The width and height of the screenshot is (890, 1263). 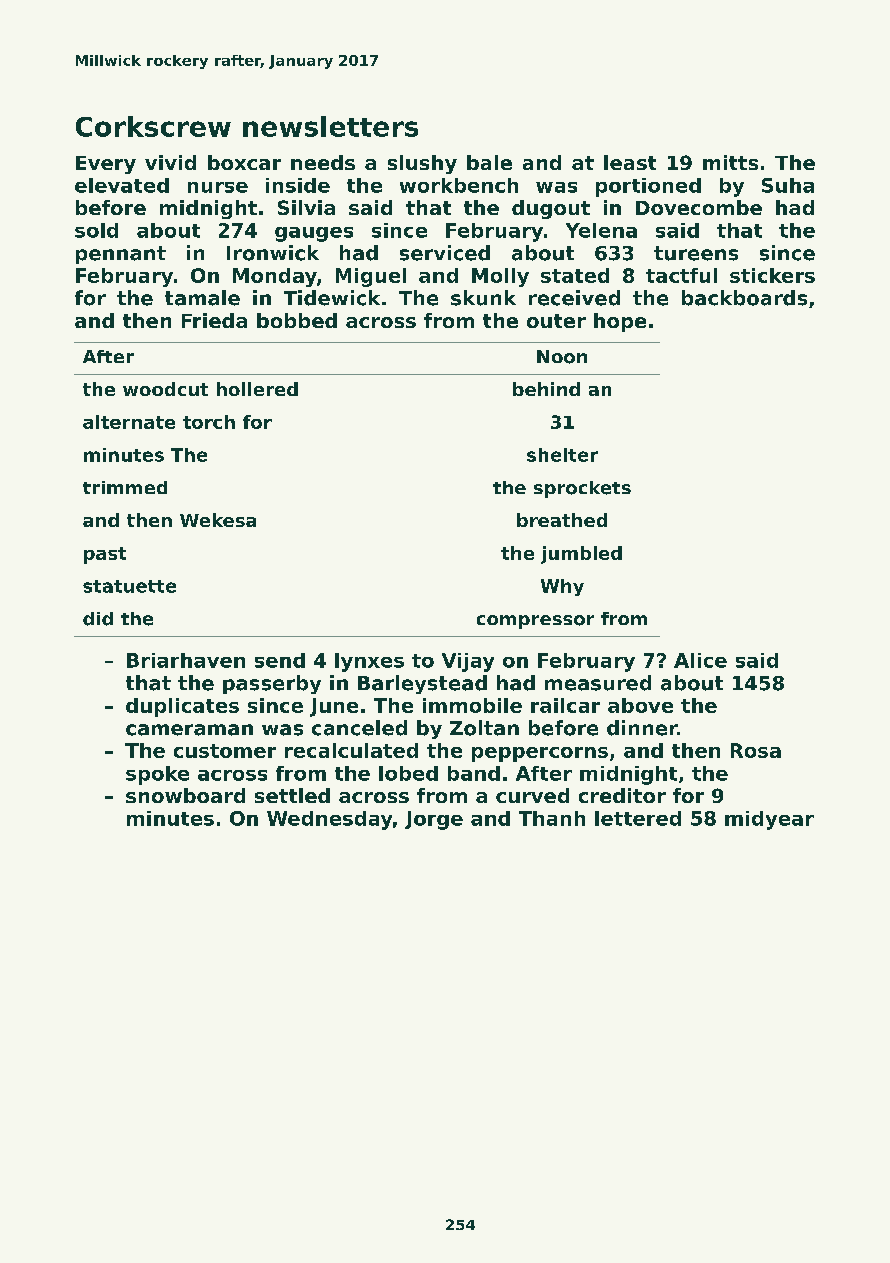 I want to click on backboards, so click(x=744, y=298).
